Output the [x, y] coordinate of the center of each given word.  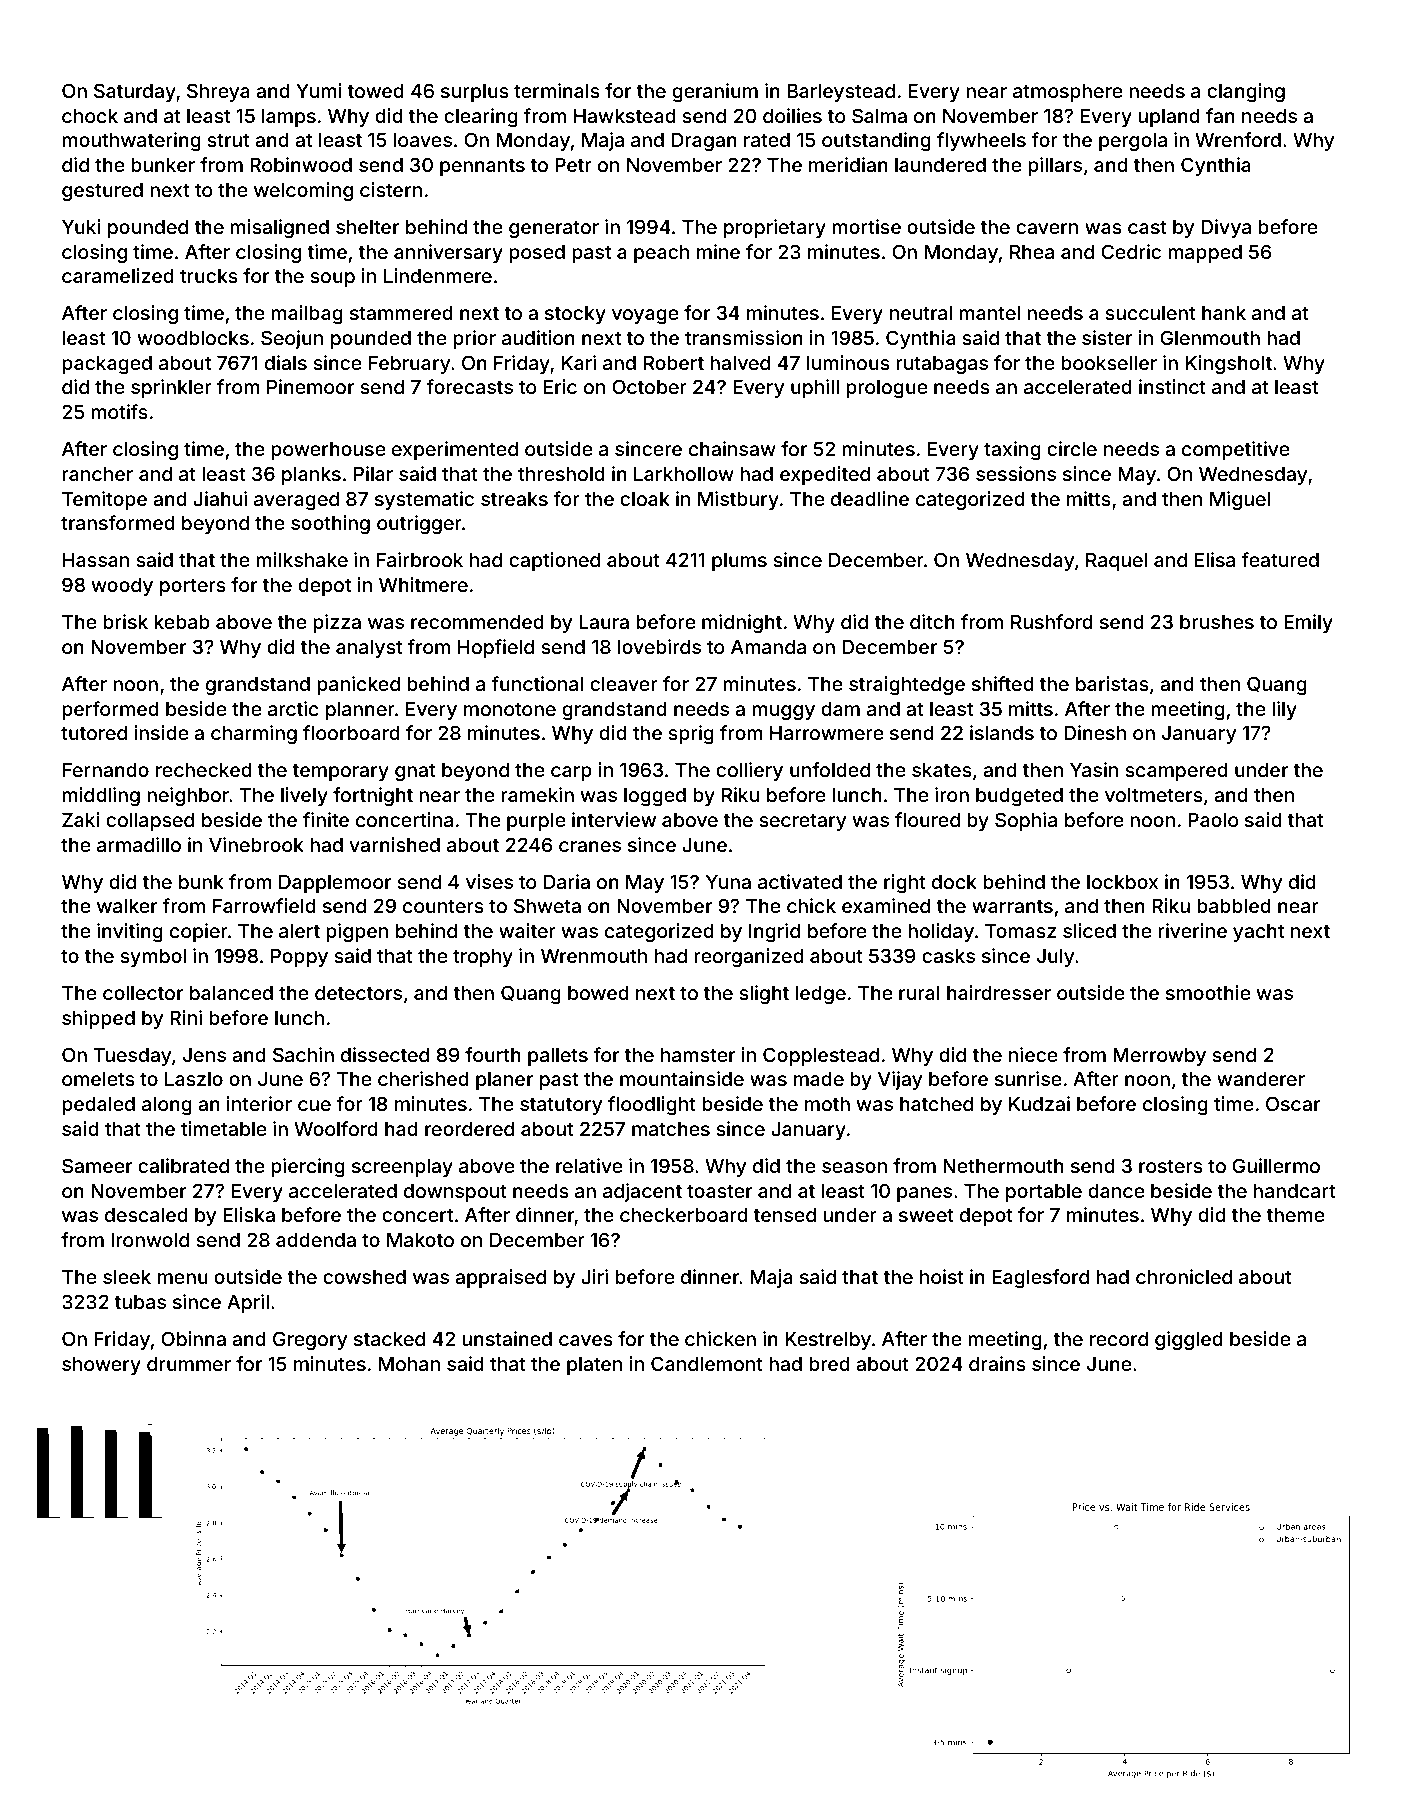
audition [538, 337]
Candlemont [707, 1363]
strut [228, 140]
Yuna [728, 882]
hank [1224, 313]
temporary [341, 772]
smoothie [1208, 992]
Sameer [97, 1165]
